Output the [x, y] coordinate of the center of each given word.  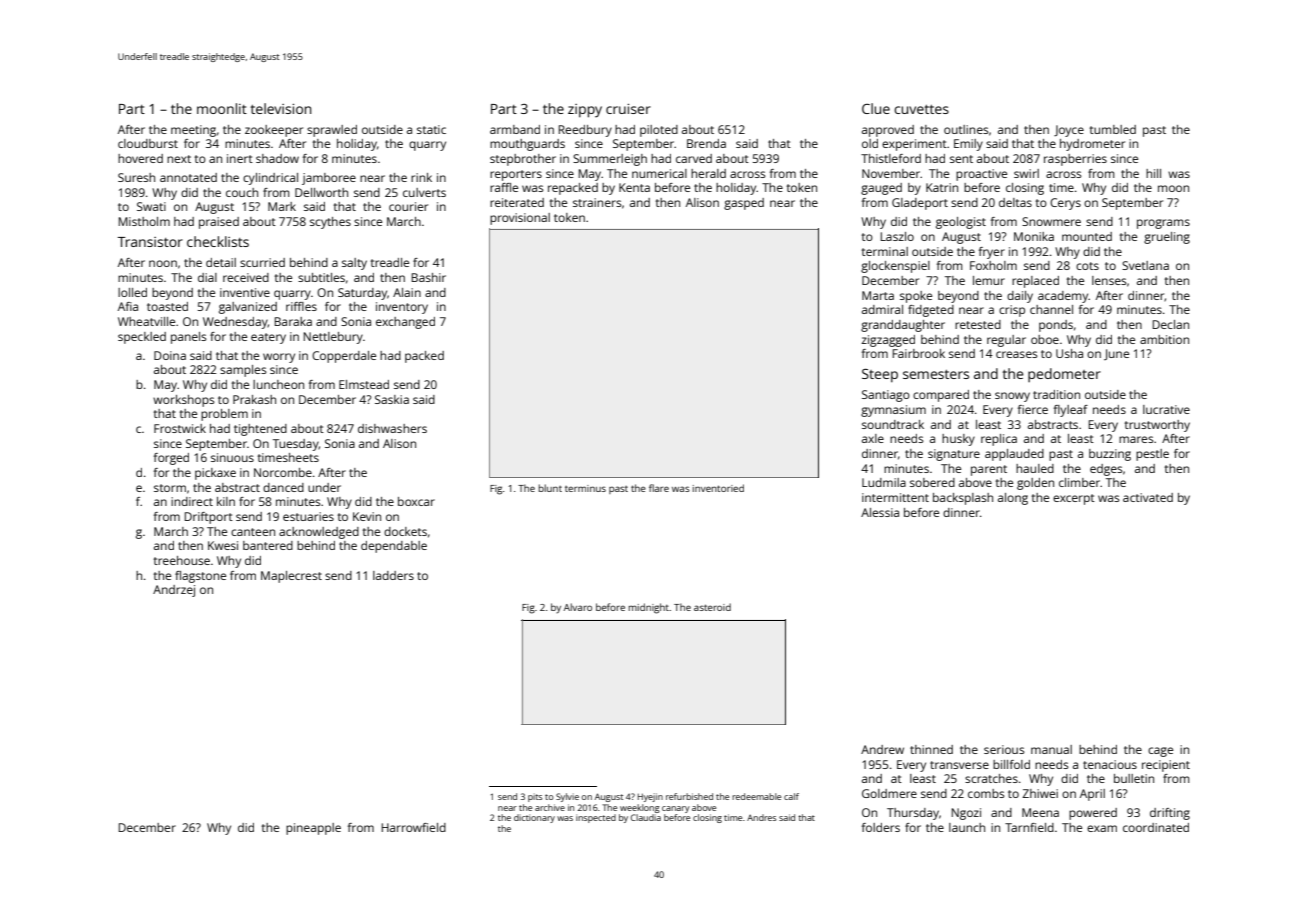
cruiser [628, 109]
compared [941, 396]
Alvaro [578, 607]
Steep [880, 375]
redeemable [756, 796]
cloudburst [148, 143]
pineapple [313, 829]
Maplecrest [291, 577]
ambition [1164, 339]
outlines [966, 129]
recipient [1166, 766]
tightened [260, 430]
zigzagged [888, 341]
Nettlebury [333, 338]
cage [1160, 752]
